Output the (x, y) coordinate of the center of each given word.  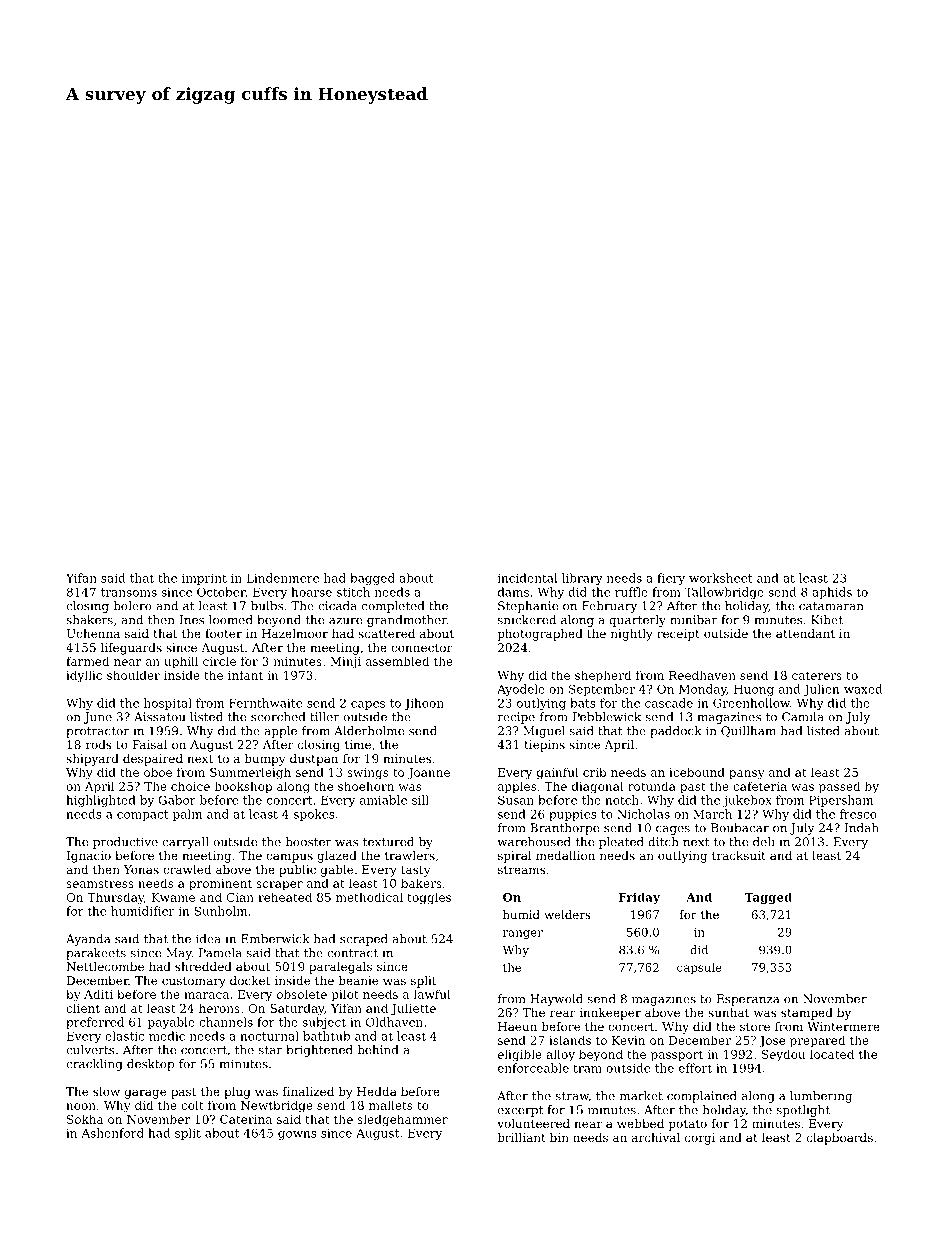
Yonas (141, 869)
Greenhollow (751, 703)
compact (143, 815)
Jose (772, 1041)
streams (522, 870)
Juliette (413, 1009)
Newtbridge (277, 1106)
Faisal (149, 744)
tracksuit (739, 855)
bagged (372, 579)
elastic (124, 1036)
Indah (862, 828)
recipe (516, 718)
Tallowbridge (724, 593)
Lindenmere (283, 578)
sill (420, 800)
